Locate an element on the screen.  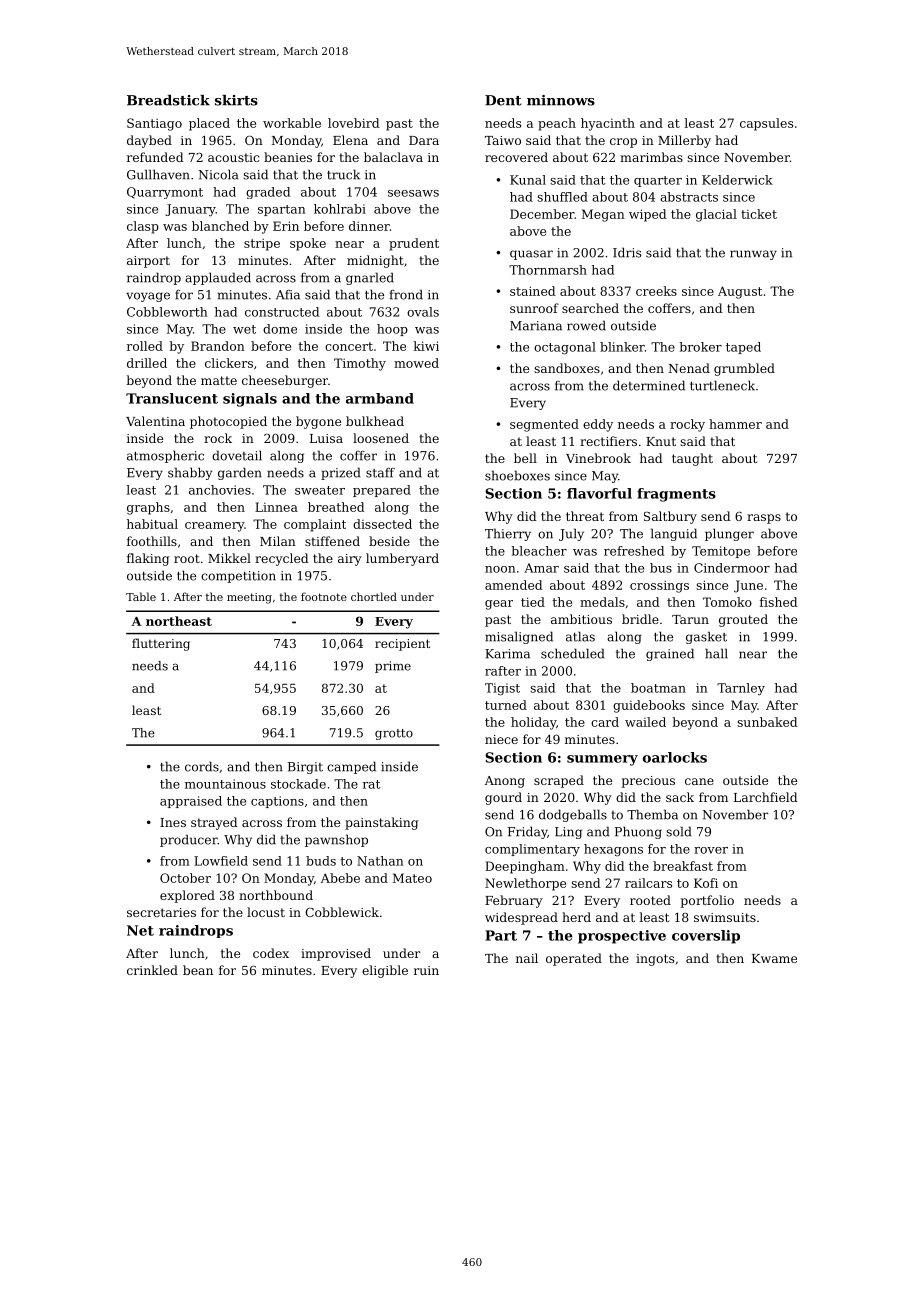
Mateo is located at coordinates (412, 878).
